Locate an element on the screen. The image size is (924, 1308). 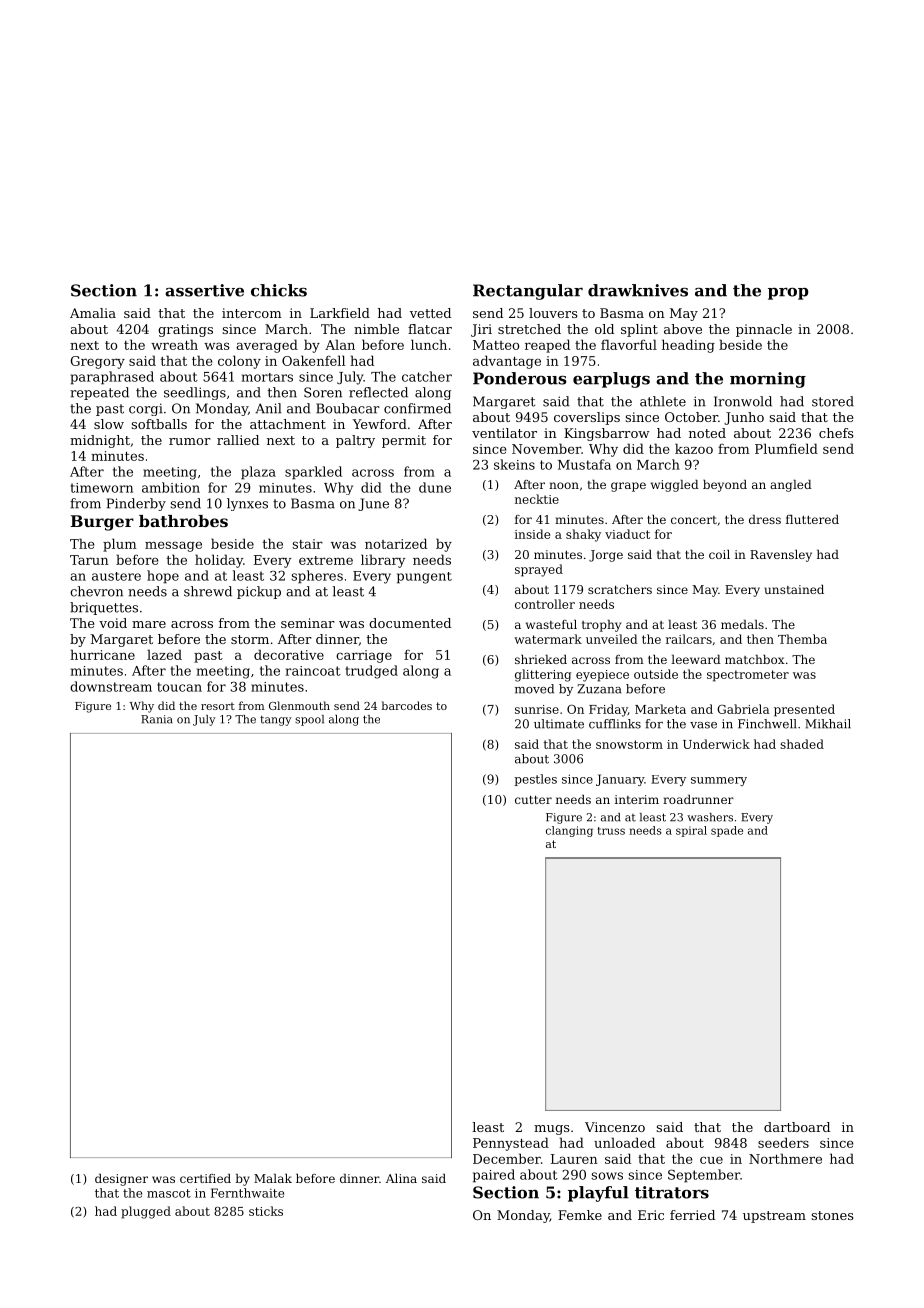
designer is located at coordinates (121, 1180).
